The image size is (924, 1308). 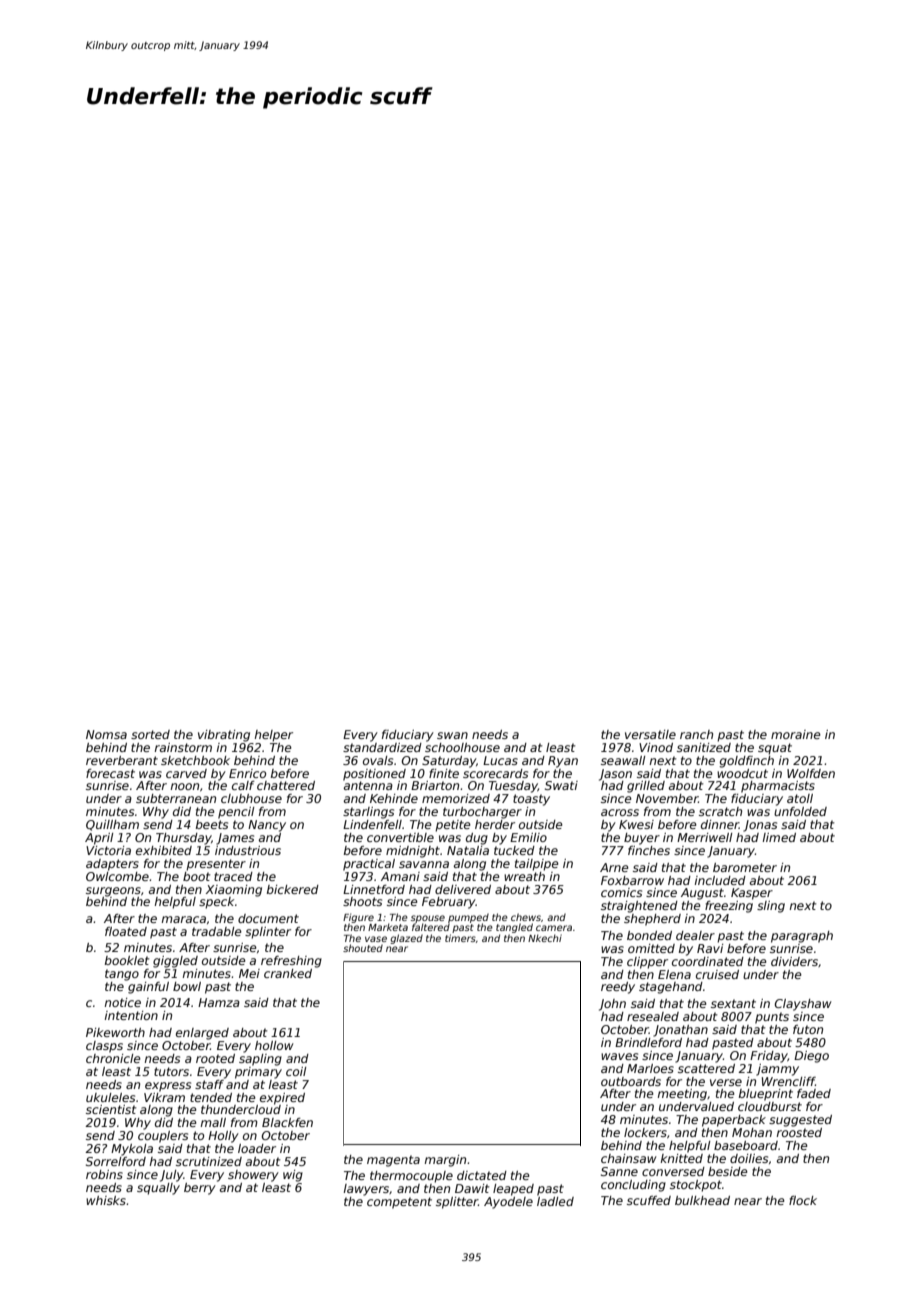 What do you see at coordinates (358, 918) in the screenshot?
I see `Figure` at bounding box center [358, 918].
